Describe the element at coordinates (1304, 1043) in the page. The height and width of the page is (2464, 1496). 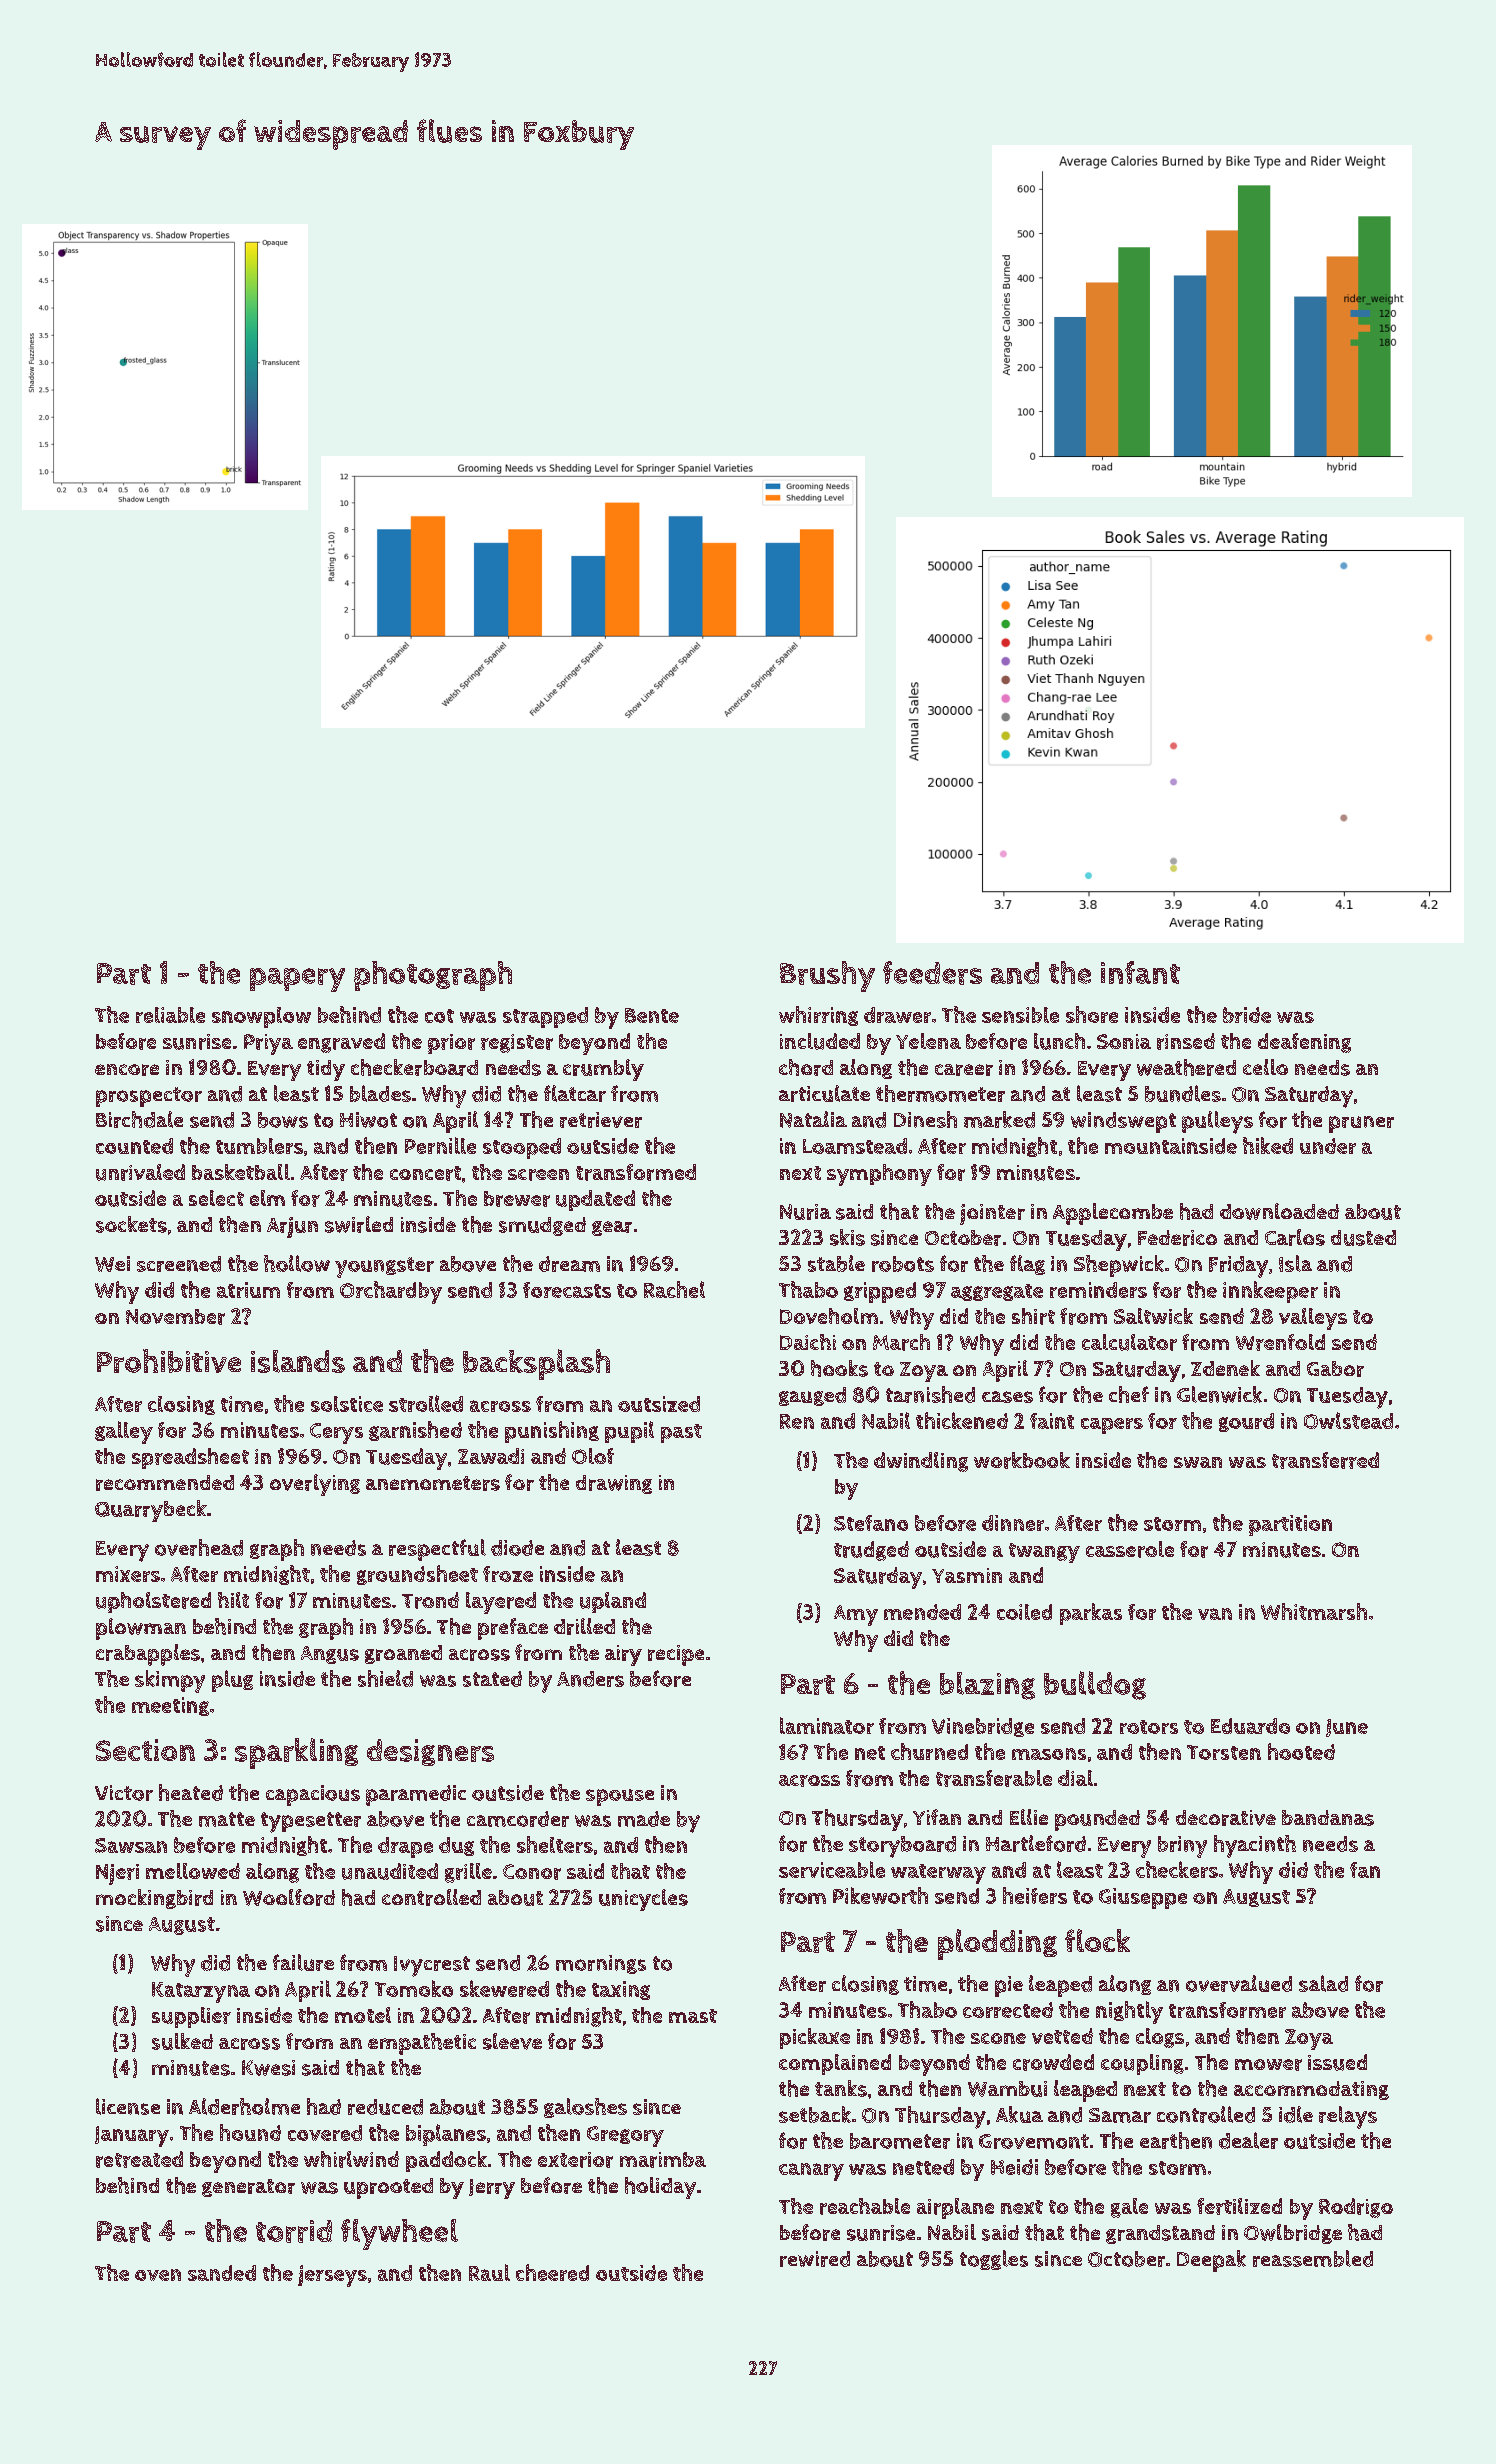
I see `deafening` at that location.
